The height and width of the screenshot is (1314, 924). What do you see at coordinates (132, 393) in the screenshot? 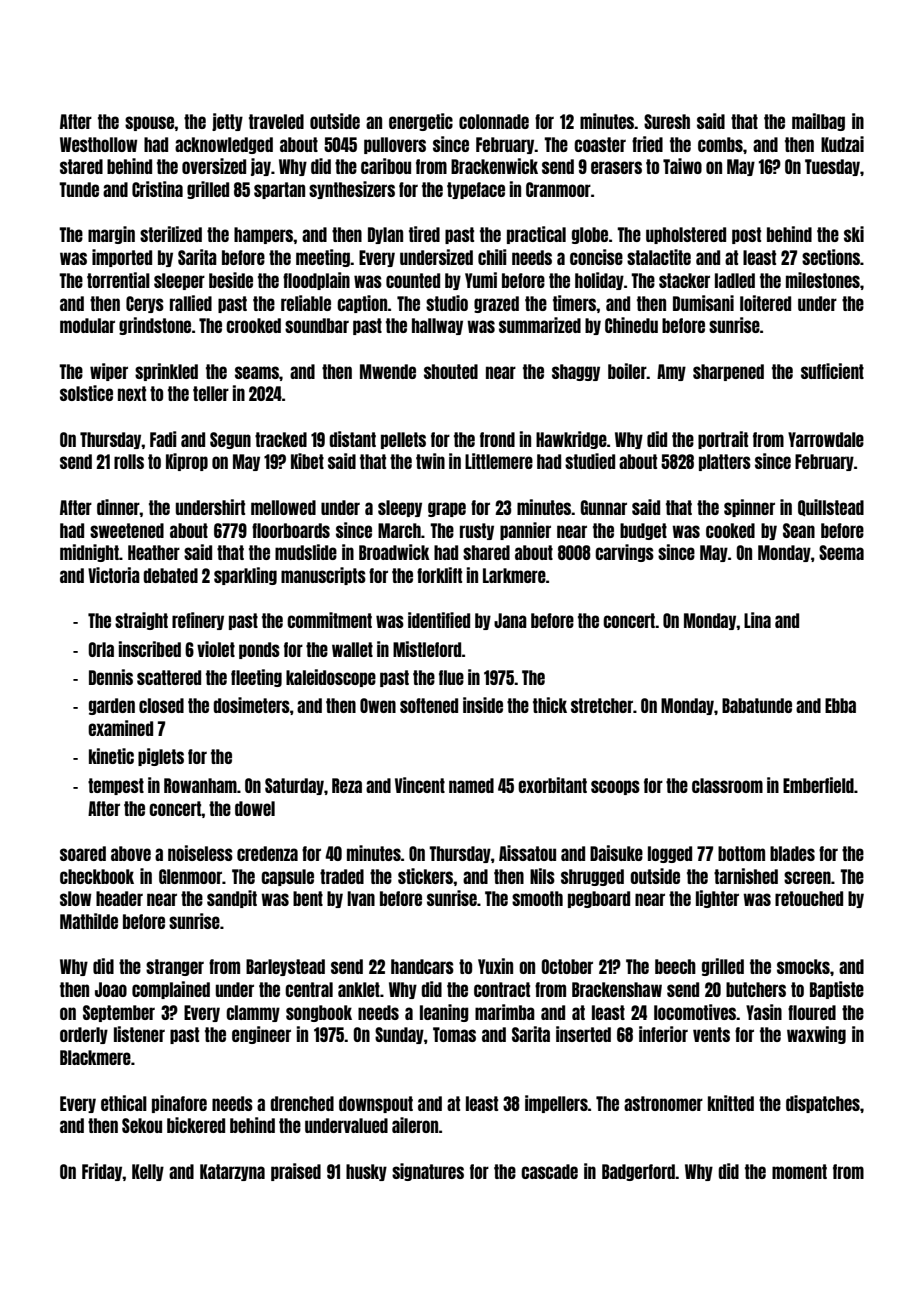
I see `next` at bounding box center [132, 393].
